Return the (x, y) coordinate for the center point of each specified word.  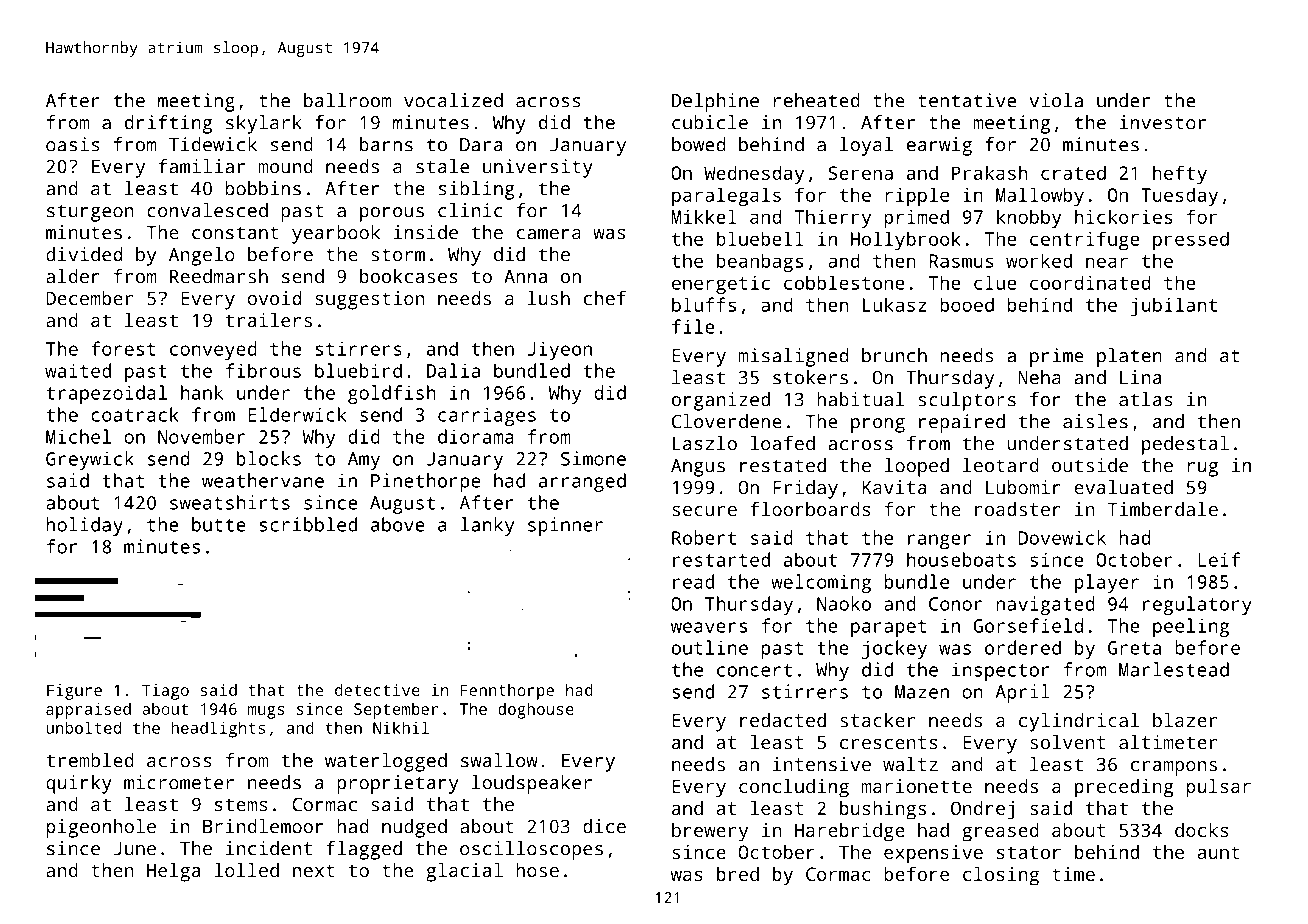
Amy (364, 461)
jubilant (1173, 306)
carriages (487, 416)
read (693, 581)
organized (721, 401)
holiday (85, 526)
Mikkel (704, 216)
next (314, 870)
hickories (1123, 216)
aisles (1095, 421)
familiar (202, 166)
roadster (1018, 509)
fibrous (263, 370)
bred (738, 874)
